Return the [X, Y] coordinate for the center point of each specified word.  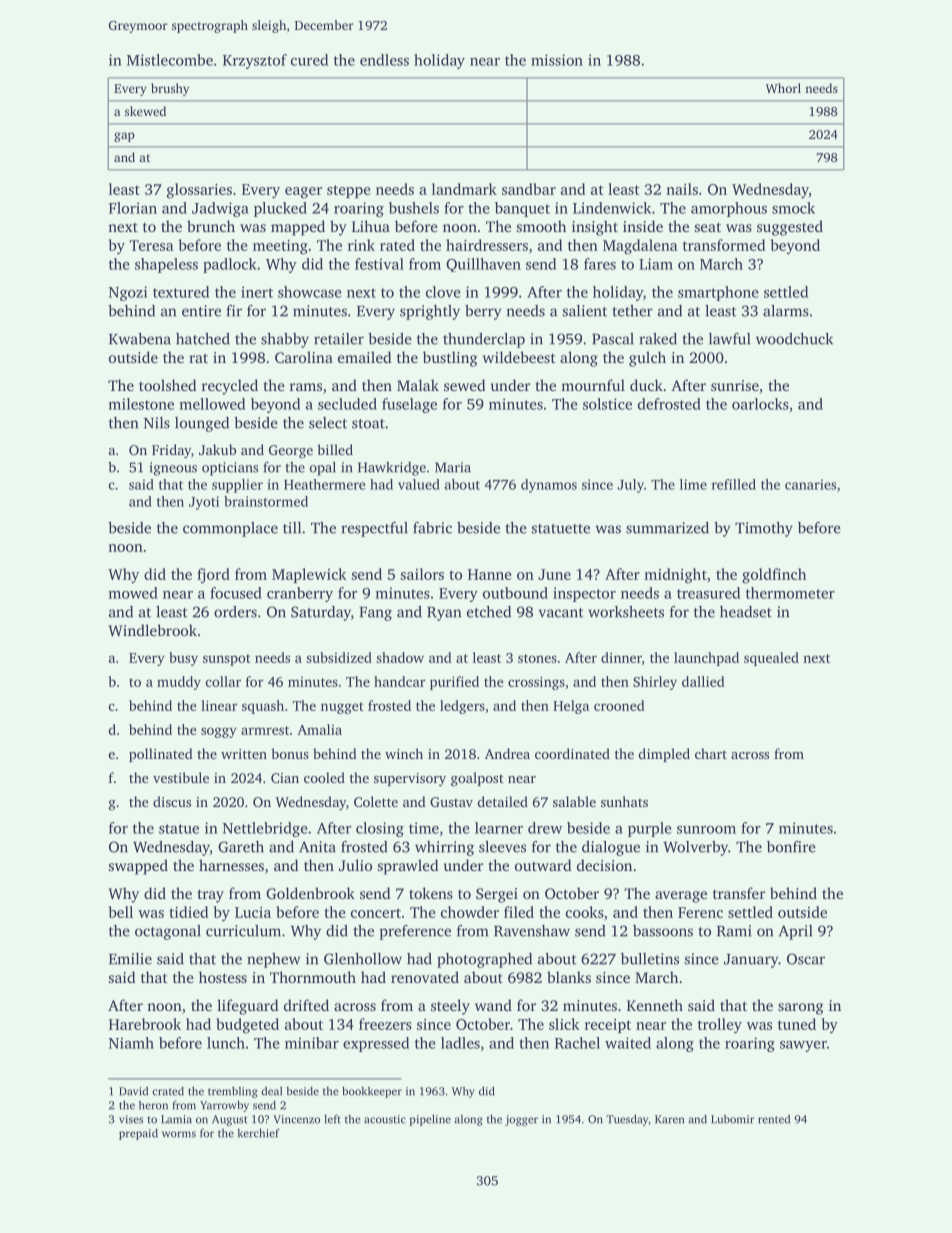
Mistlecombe [170, 60]
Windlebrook [152, 630]
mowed [133, 593]
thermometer [790, 593]
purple [650, 829]
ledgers [462, 707]
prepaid [138, 1134]
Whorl [783, 88]
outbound [515, 593]
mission [557, 60]
